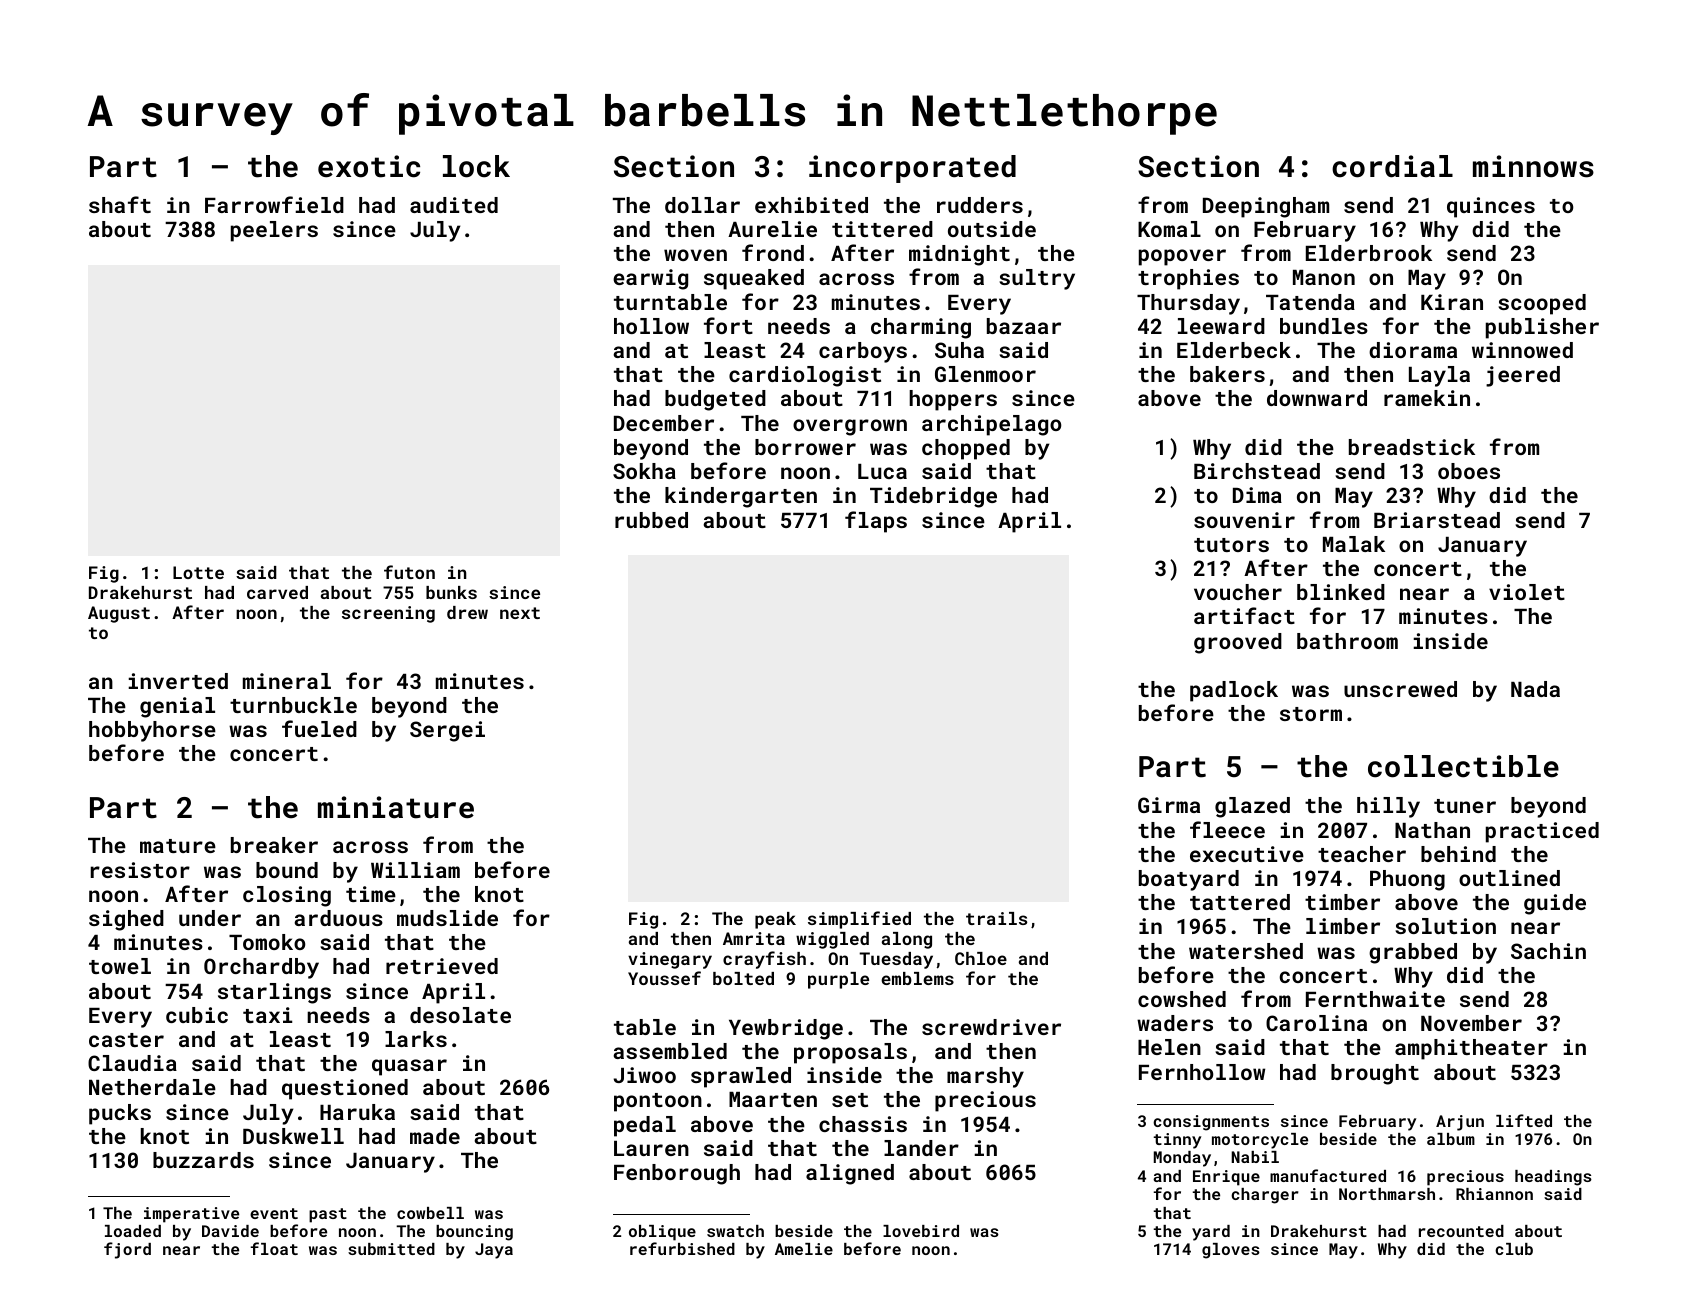 The image size is (1697, 1311). Describe the element at coordinates (1266, 207) in the page. I see `Deepingham` at that location.
